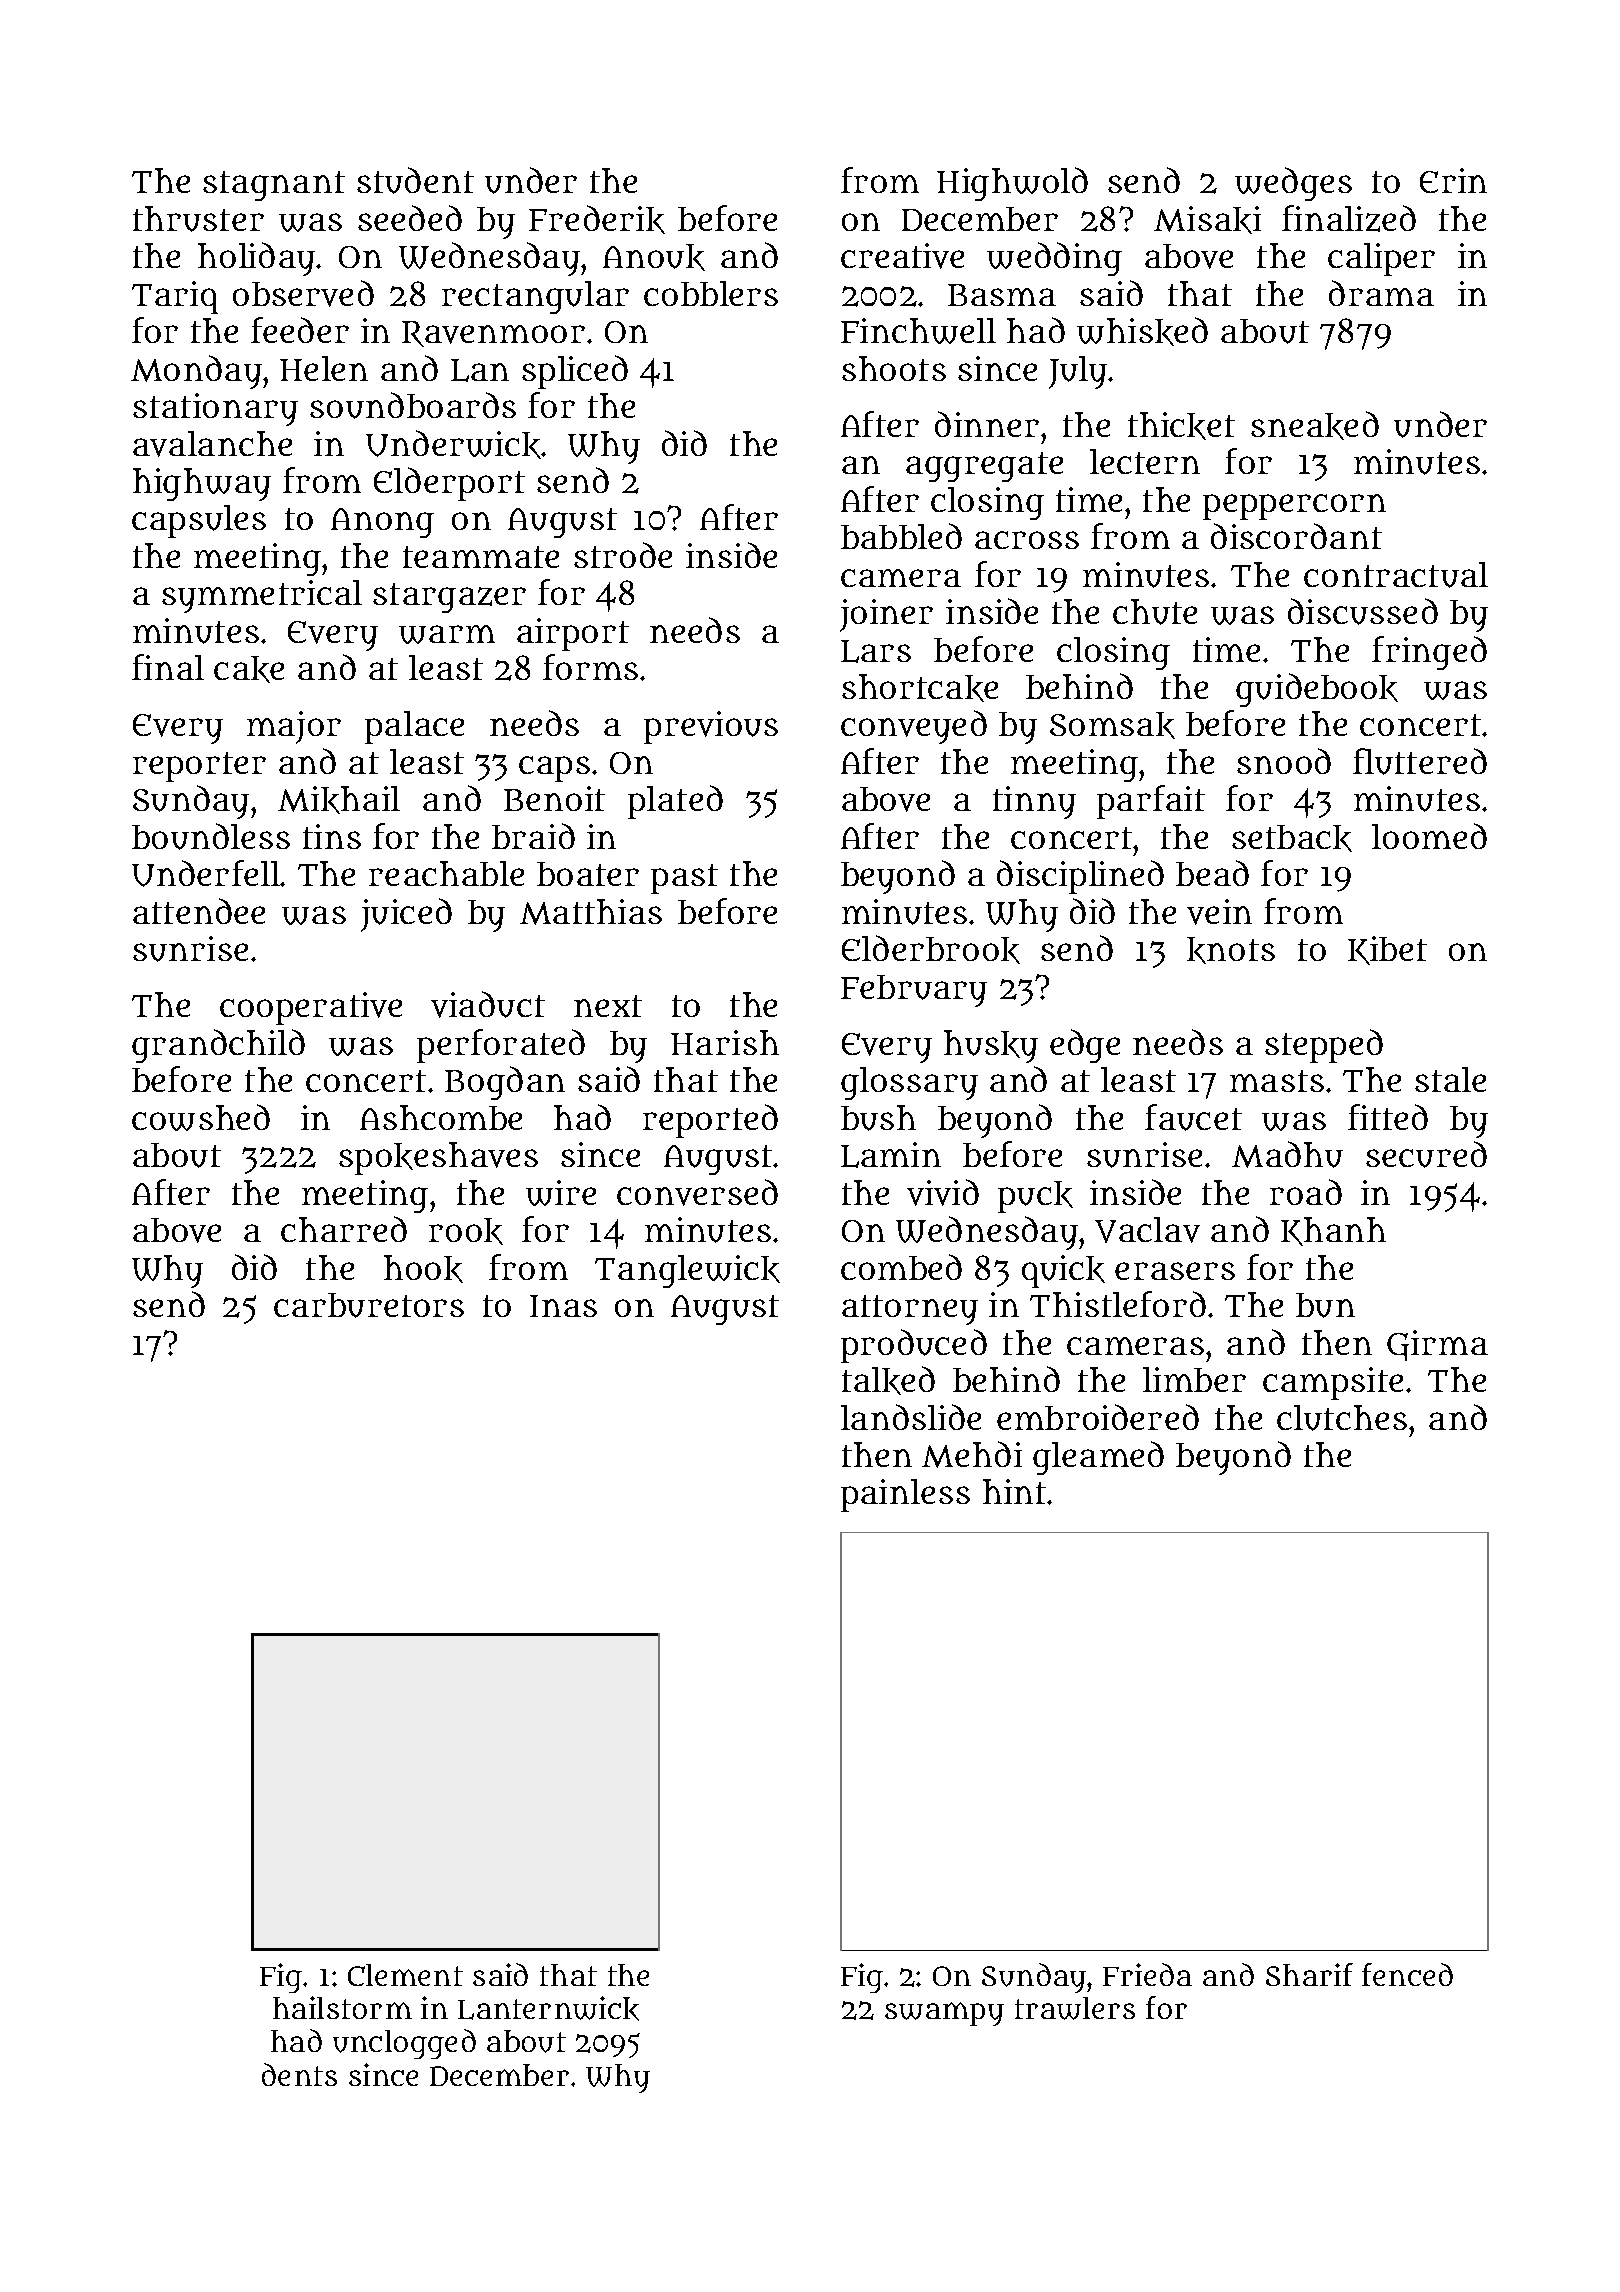  I want to click on stagnant, so click(274, 186).
